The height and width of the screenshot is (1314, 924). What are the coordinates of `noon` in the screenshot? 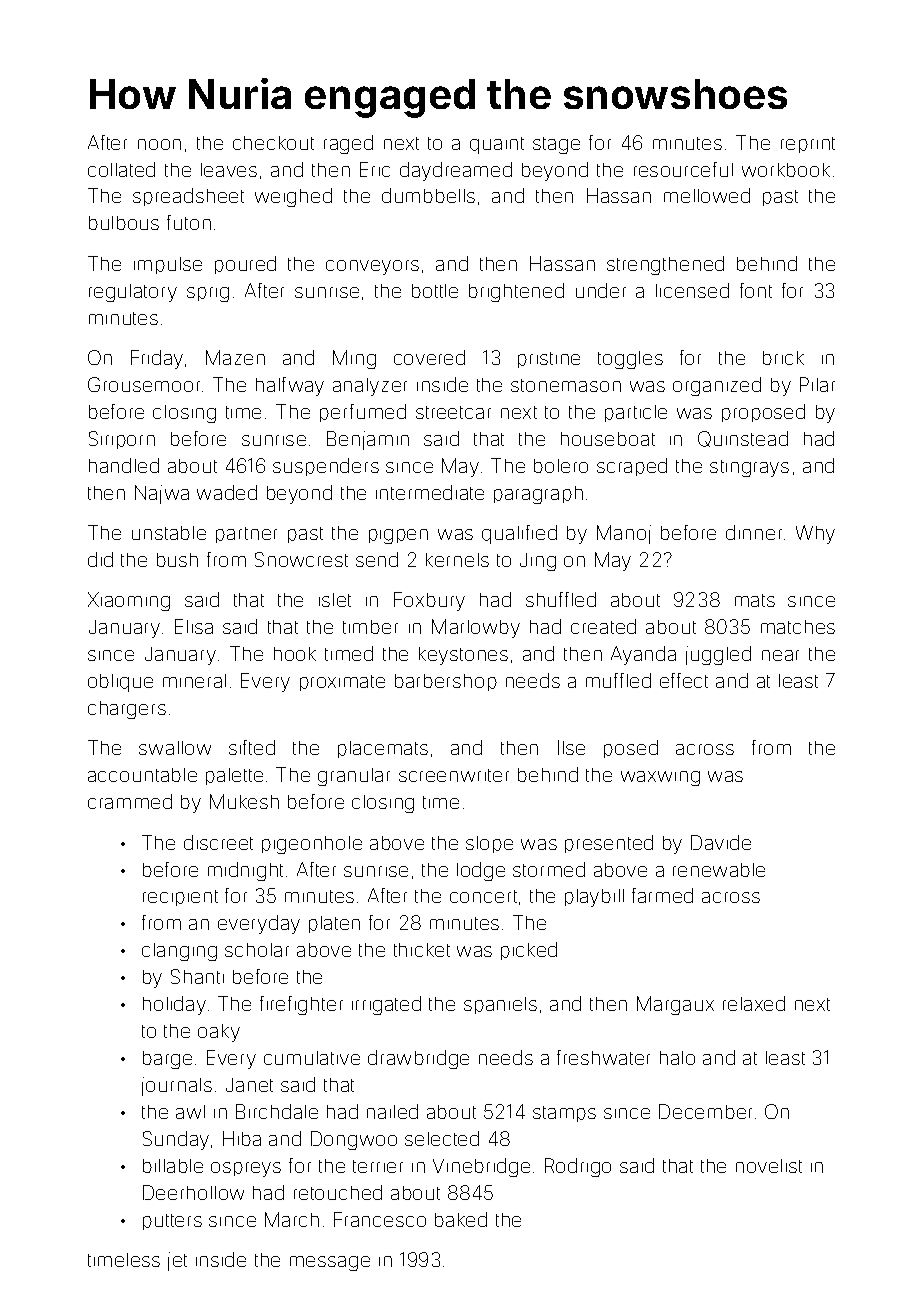 It's located at (159, 144).
